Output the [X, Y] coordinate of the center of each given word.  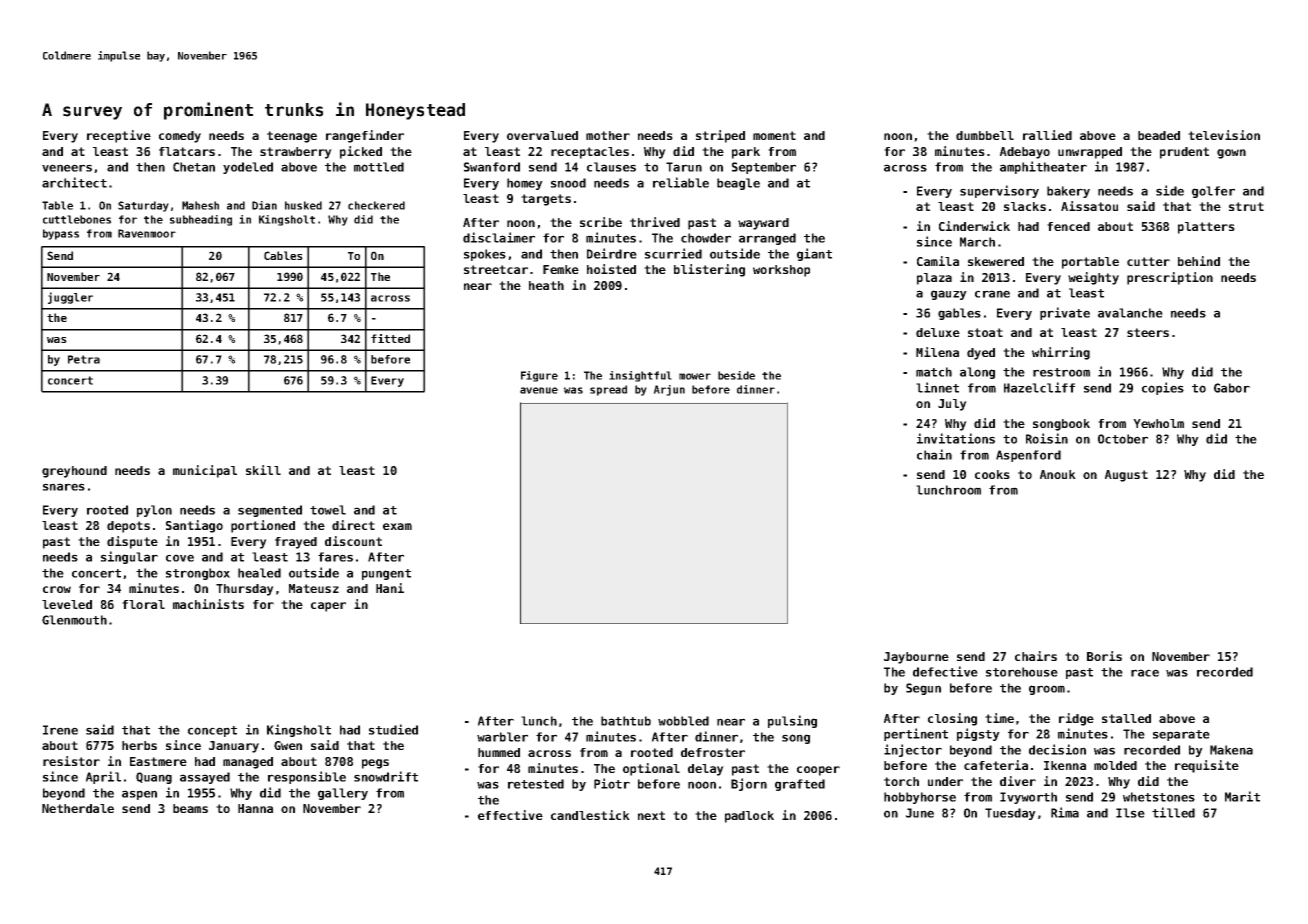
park [746, 153]
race [1145, 673]
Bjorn [749, 784]
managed [248, 763]
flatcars [187, 151]
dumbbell [985, 135]
